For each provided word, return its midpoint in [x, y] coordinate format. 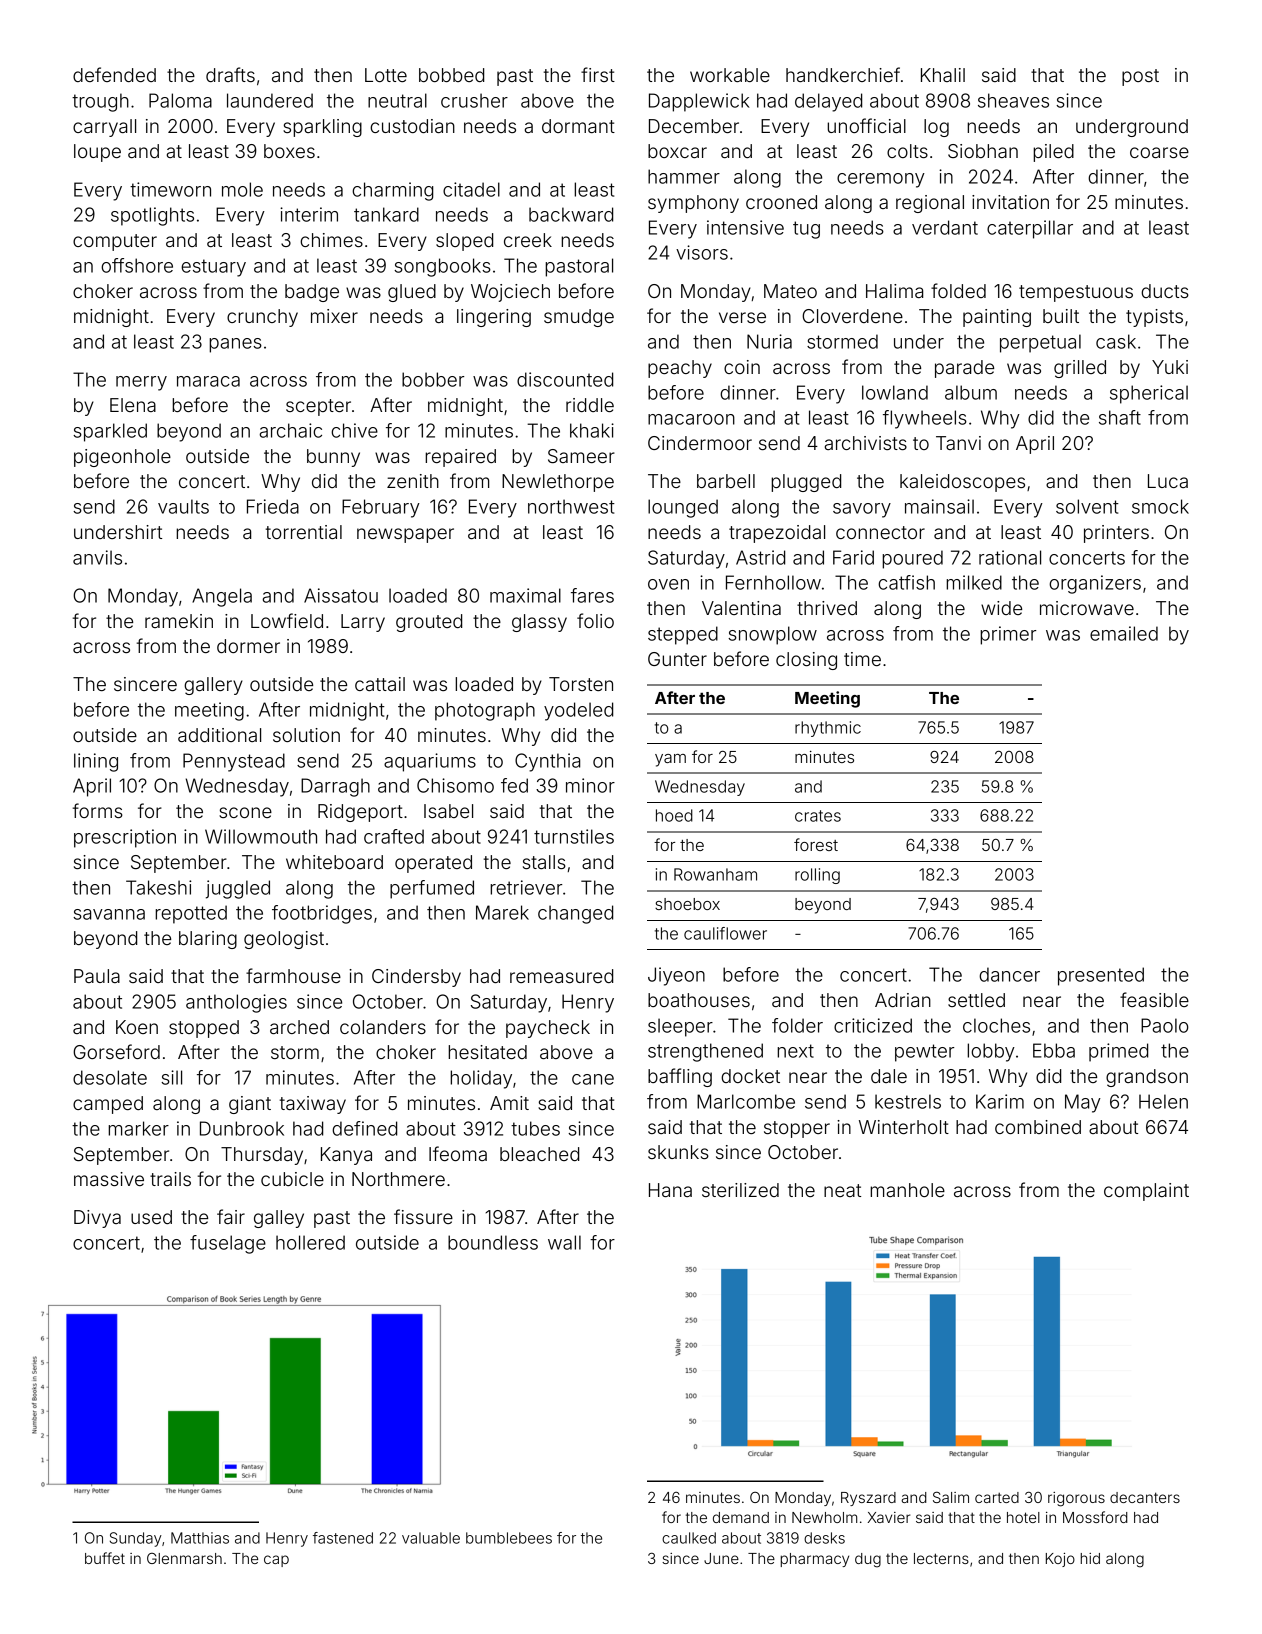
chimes [331, 240]
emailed [1124, 633]
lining [96, 762]
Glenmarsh [184, 1558]
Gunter [677, 659]
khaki [592, 430]
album [971, 392]
